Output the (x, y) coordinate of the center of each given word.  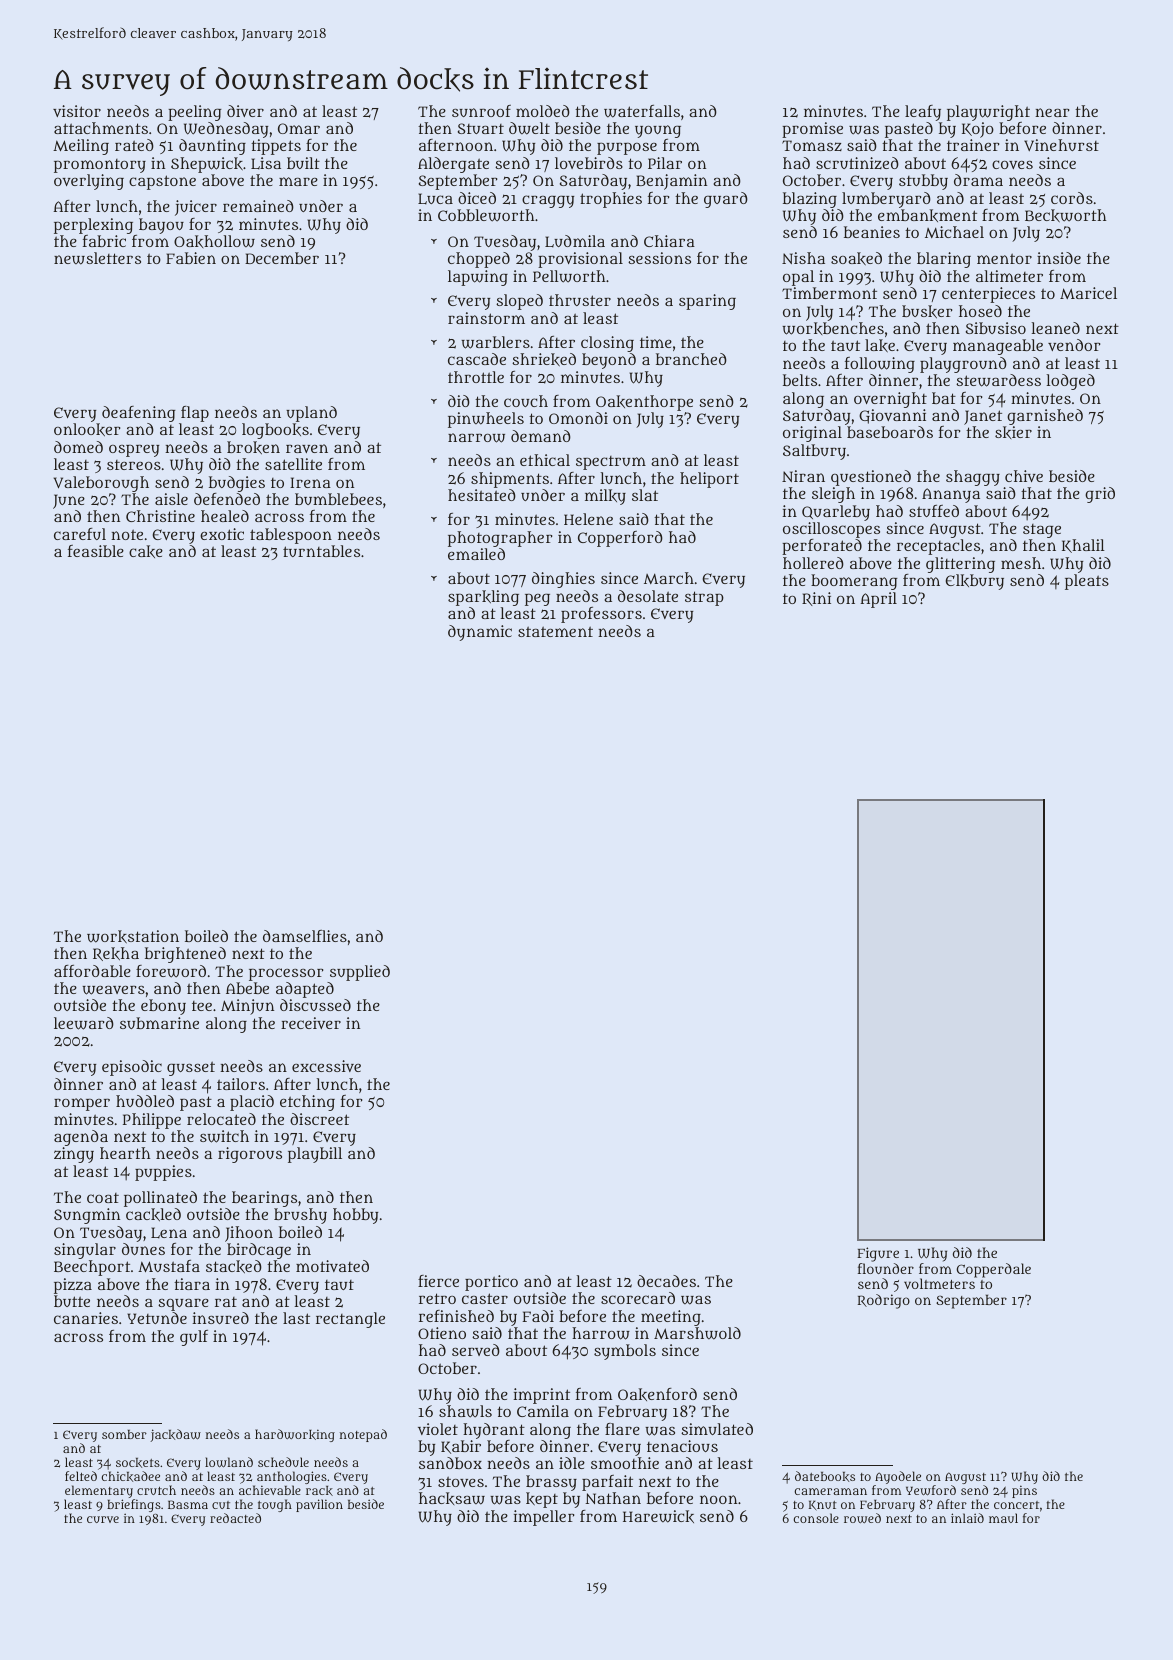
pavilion (319, 1505)
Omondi (578, 418)
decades (666, 1281)
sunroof (481, 111)
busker (927, 311)
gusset (191, 1068)
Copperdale (993, 1270)
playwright (988, 113)
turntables (321, 551)
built (303, 163)
